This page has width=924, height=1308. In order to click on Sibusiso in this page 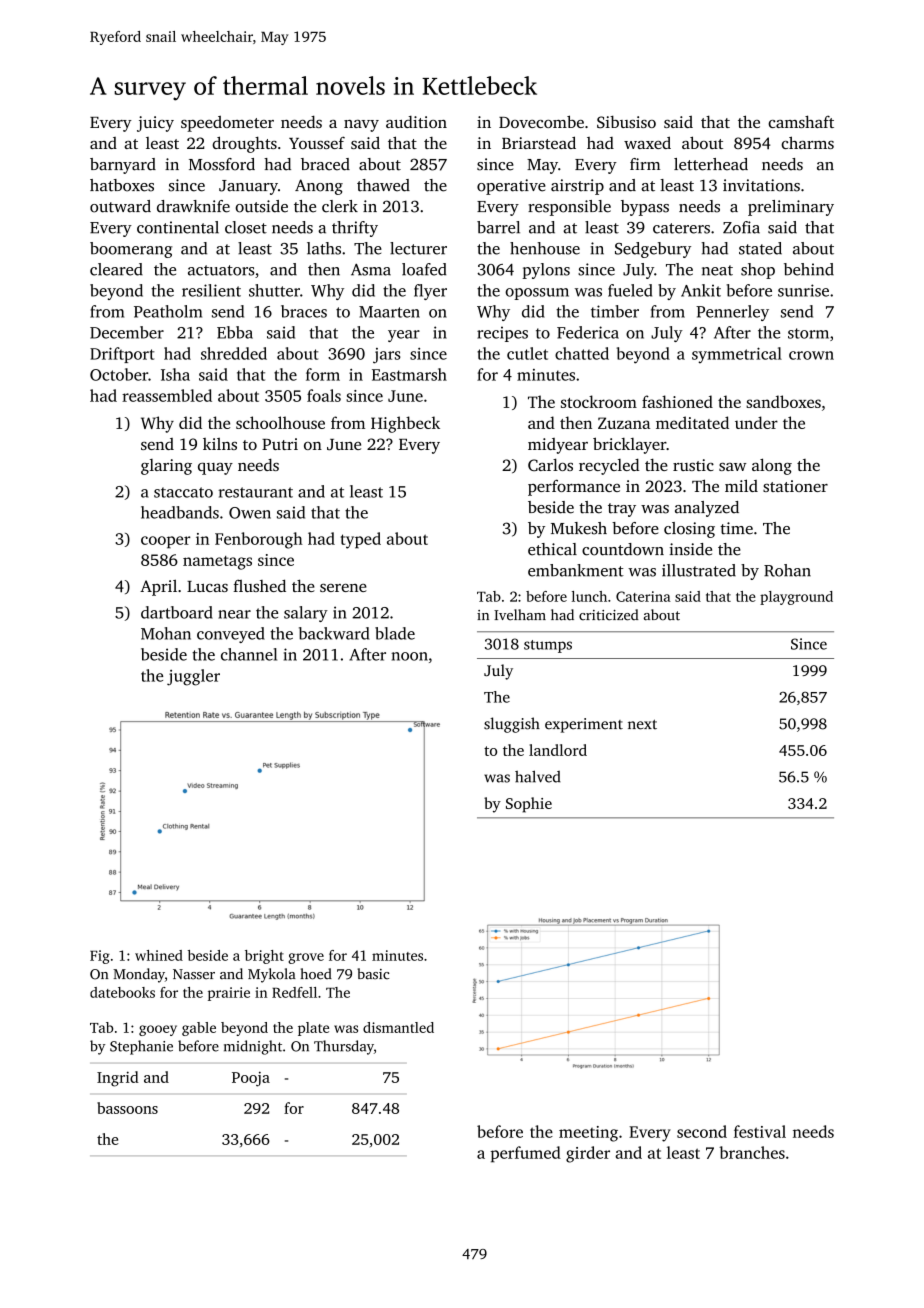, I will do `click(626, 122)`.
